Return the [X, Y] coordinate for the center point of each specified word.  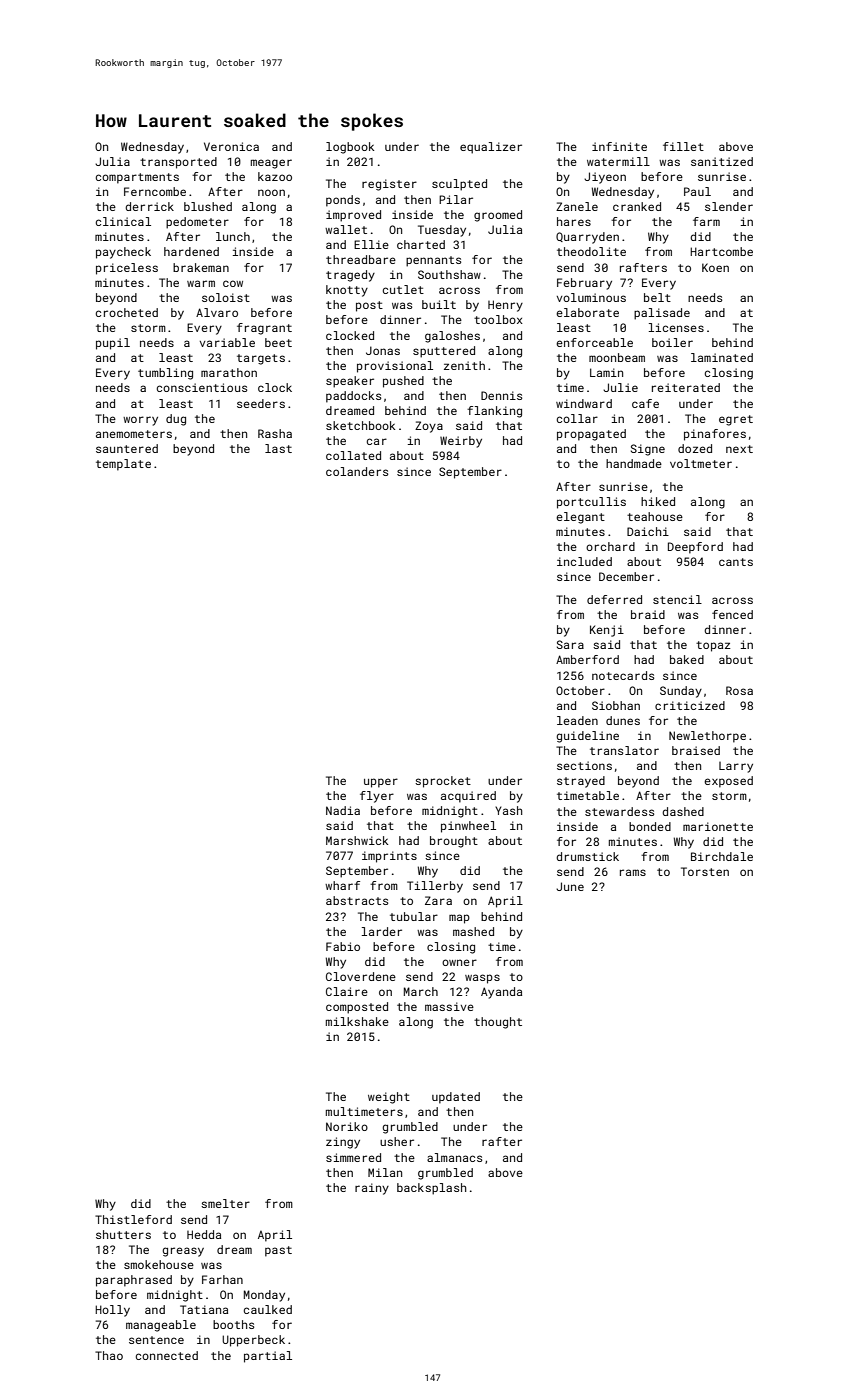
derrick [149, 206]
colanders [357, 471]
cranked [637, 206]
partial [268, 1357]
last [278, 448]
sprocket [443, 782]
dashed [683, 811]
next [739, 449]
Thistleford [133, 1219]
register [389, 185]
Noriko [347, 1126]
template [123, 465]
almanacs [454, 1157]
